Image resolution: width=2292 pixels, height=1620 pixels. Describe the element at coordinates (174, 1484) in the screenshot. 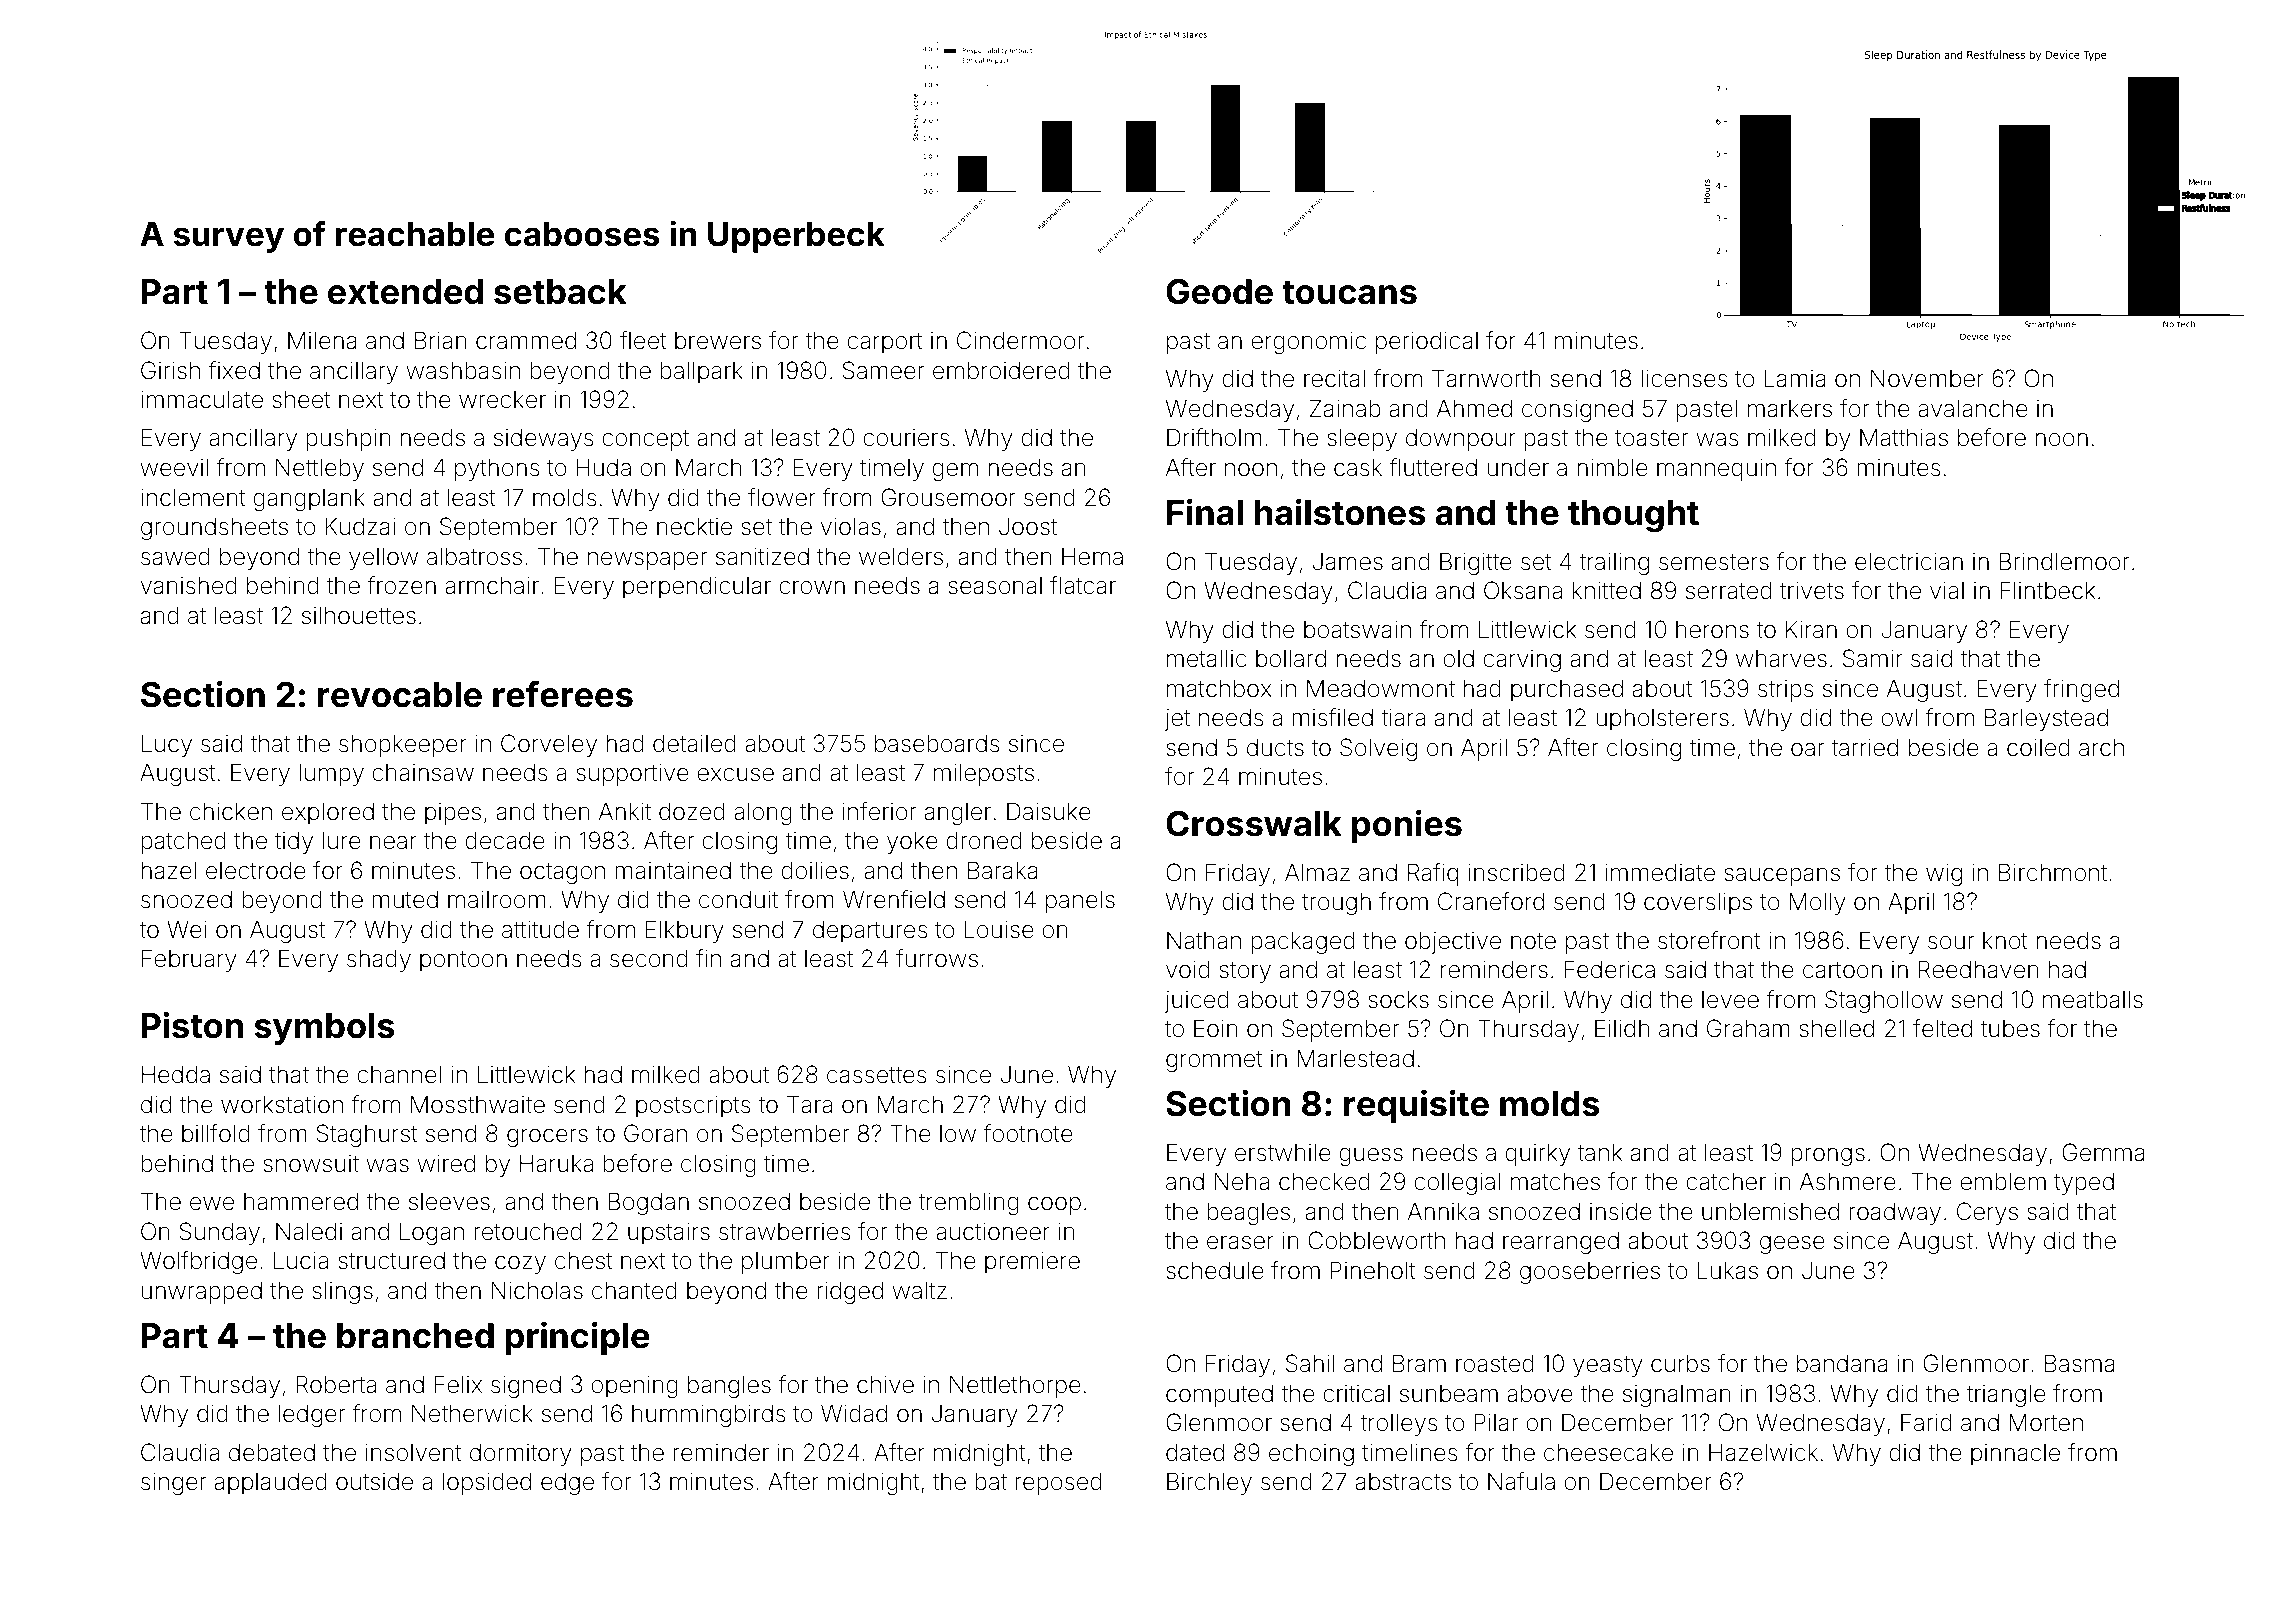

I see `singer` at that location.
